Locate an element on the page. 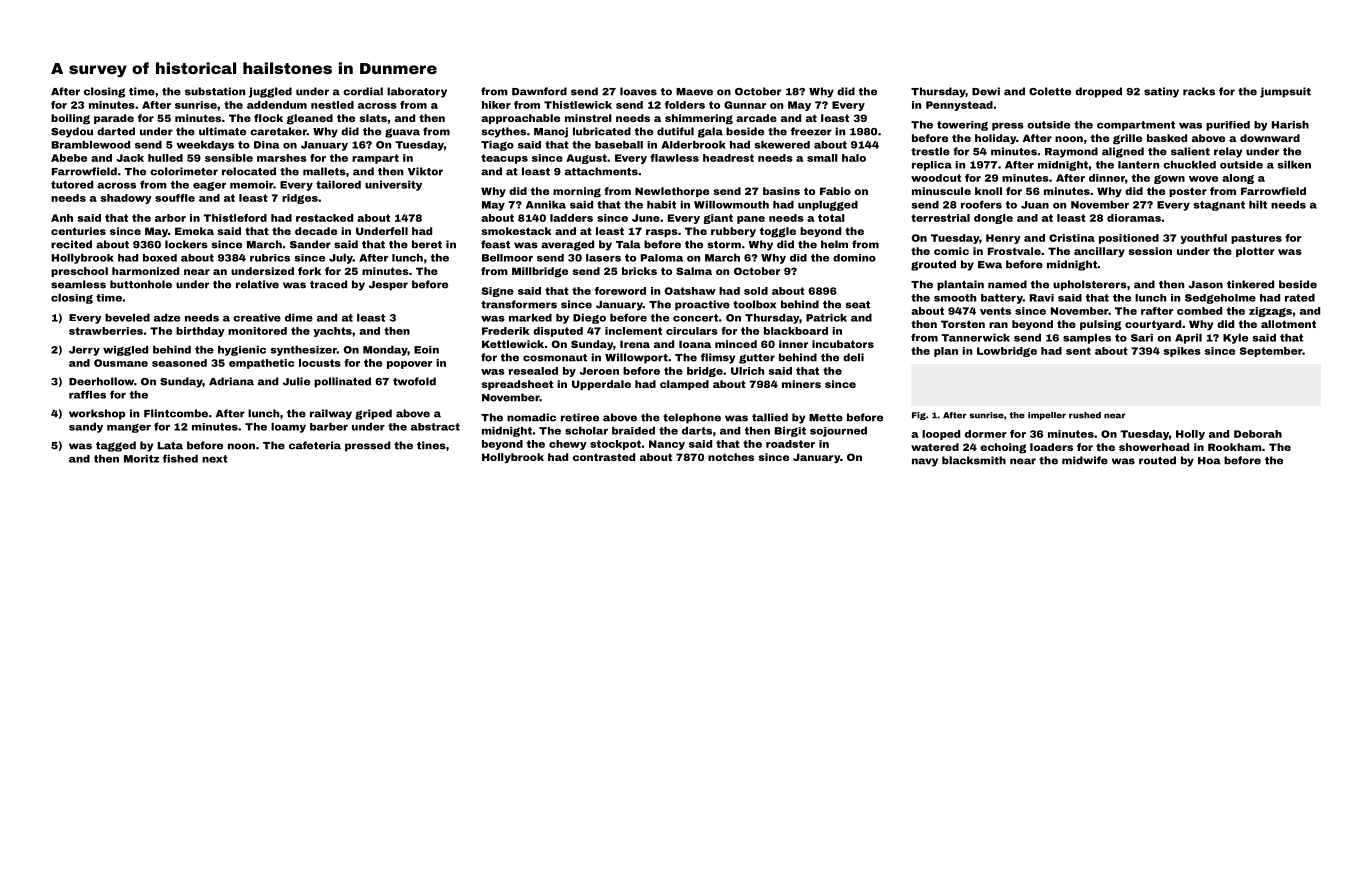  holiday is located at coordinates (995, 139).
